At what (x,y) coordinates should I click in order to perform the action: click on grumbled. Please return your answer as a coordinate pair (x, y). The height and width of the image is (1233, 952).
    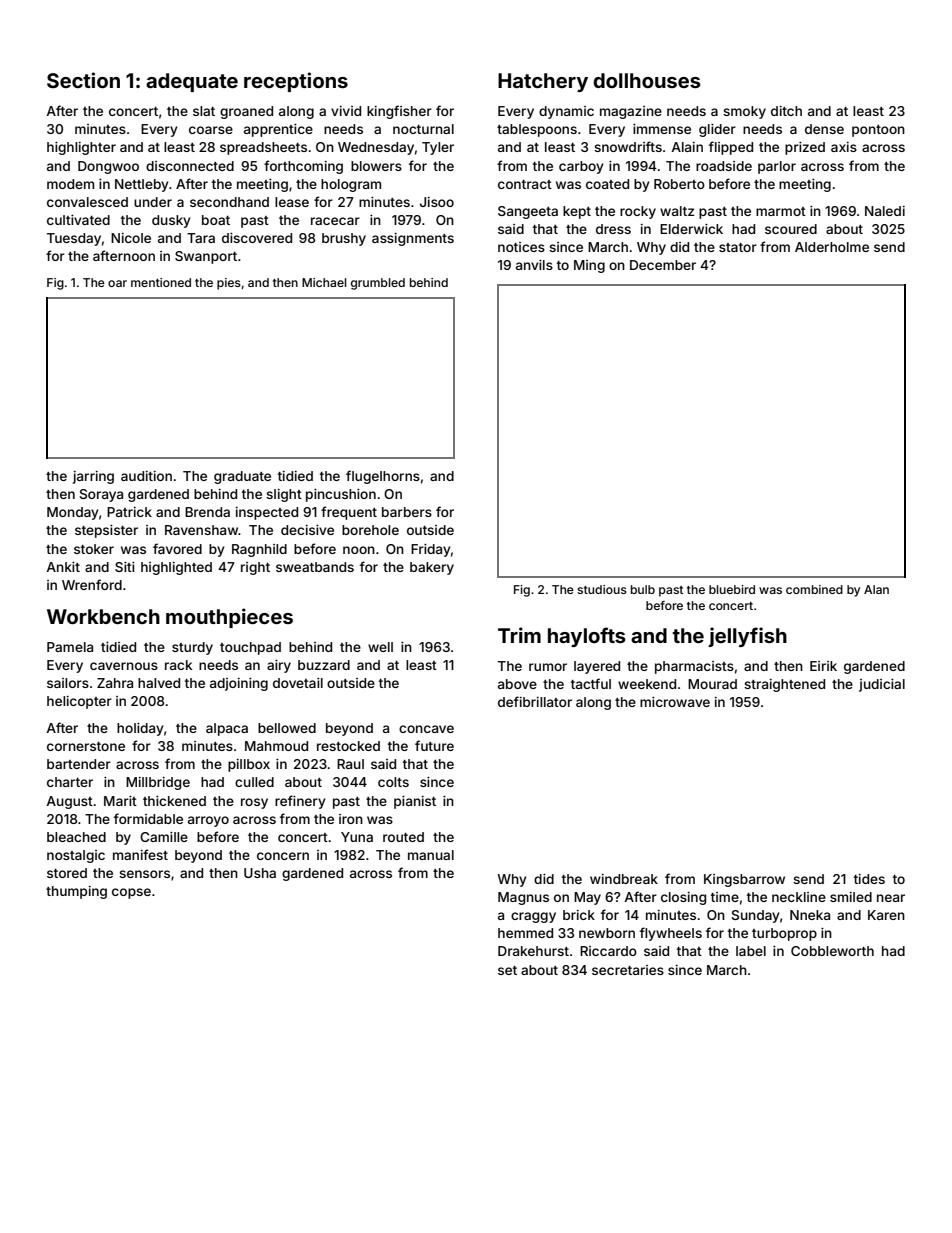
    Looking at the image, I should click on (378, 284).
